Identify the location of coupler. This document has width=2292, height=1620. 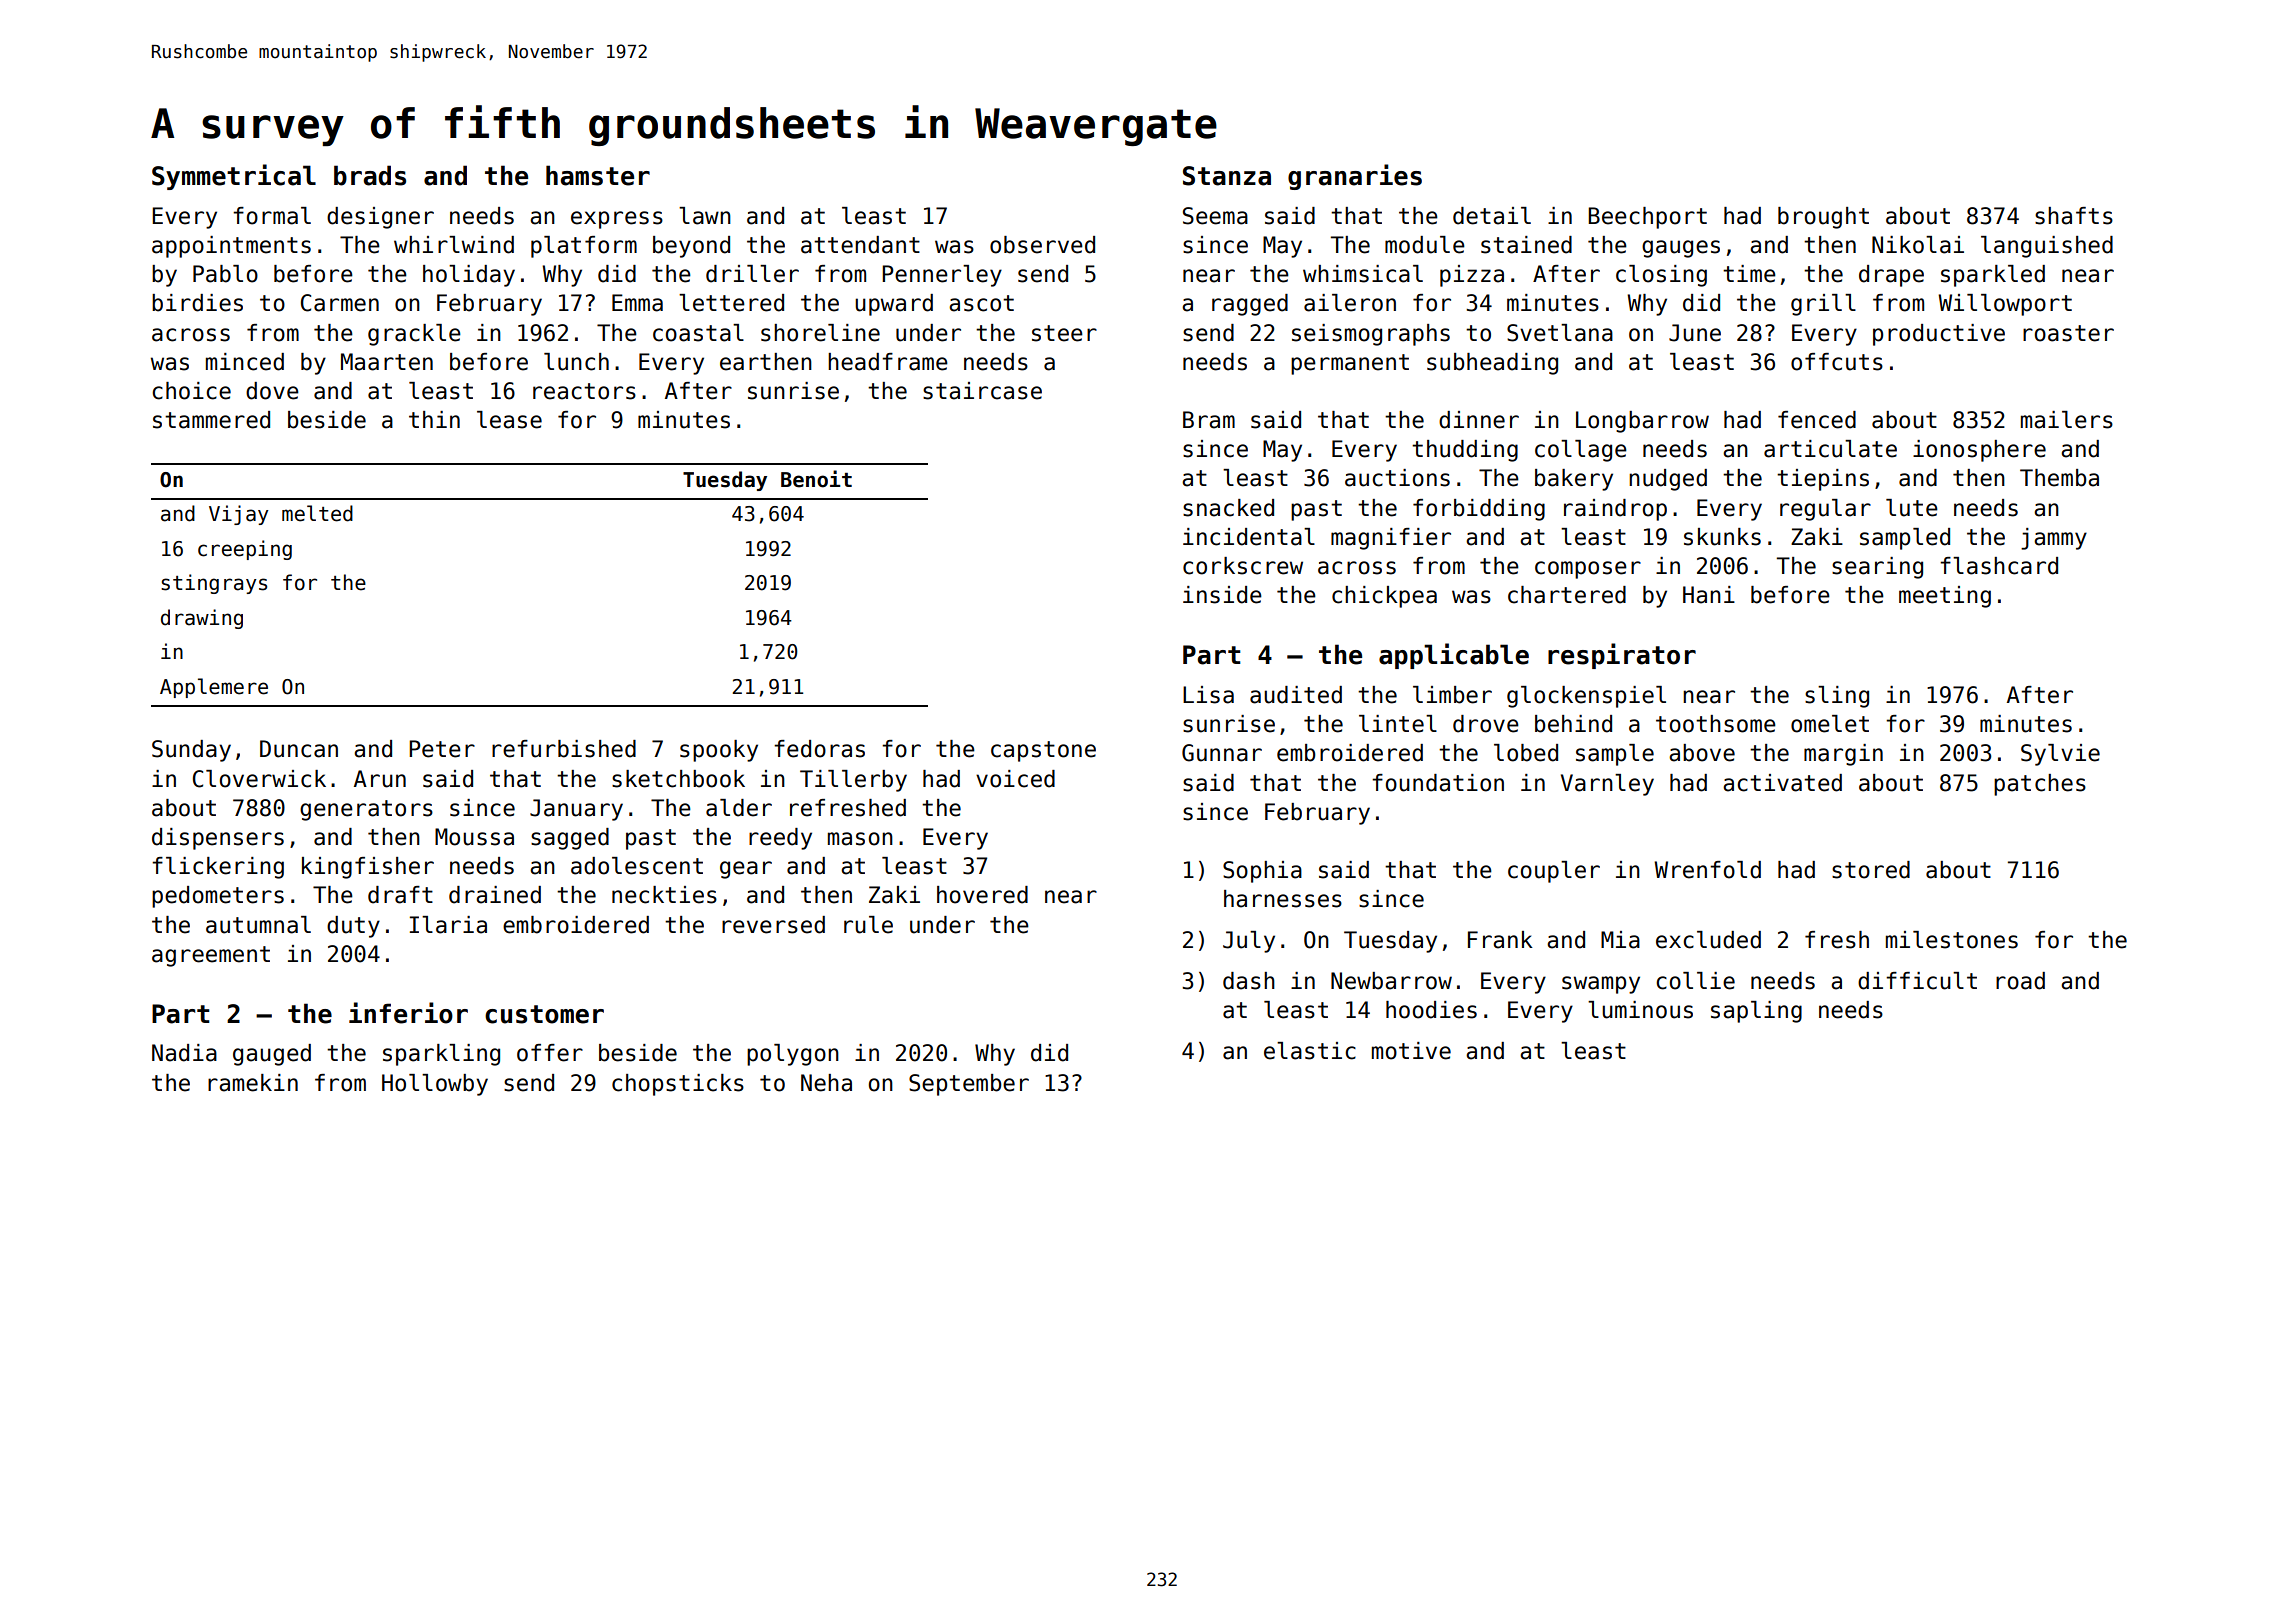
(1554, 872).
